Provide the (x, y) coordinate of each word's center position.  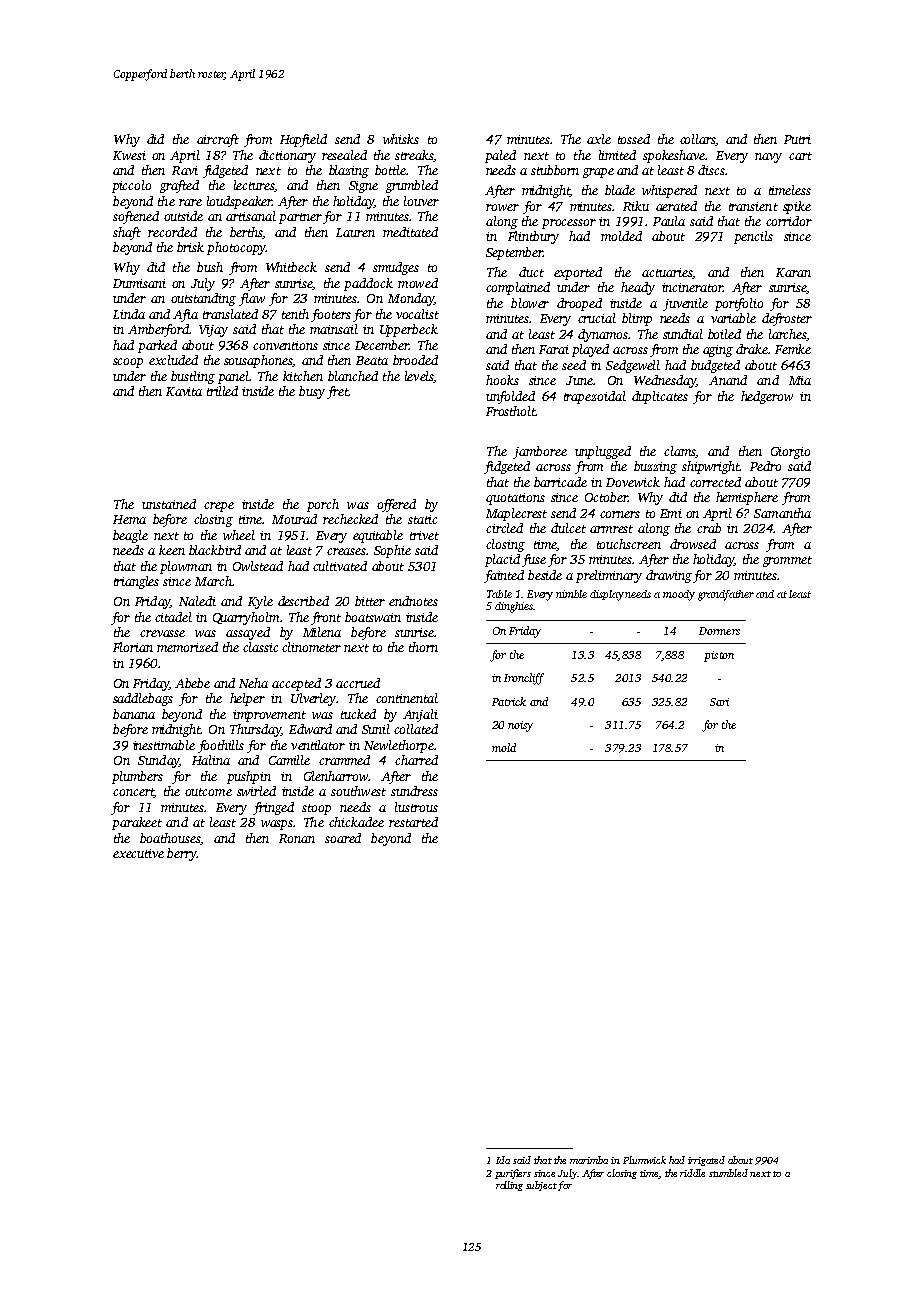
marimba (589, 1160)
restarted (413, 822)
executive (138, 853)
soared (343, 838)
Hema (129, 519)
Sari (719, 702)
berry (182, 854)
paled (500, 156)
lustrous (416, 807)
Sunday (159, 761)
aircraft (218, 140)
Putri (797, 139)
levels (419, 376)
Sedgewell (633, 366)
